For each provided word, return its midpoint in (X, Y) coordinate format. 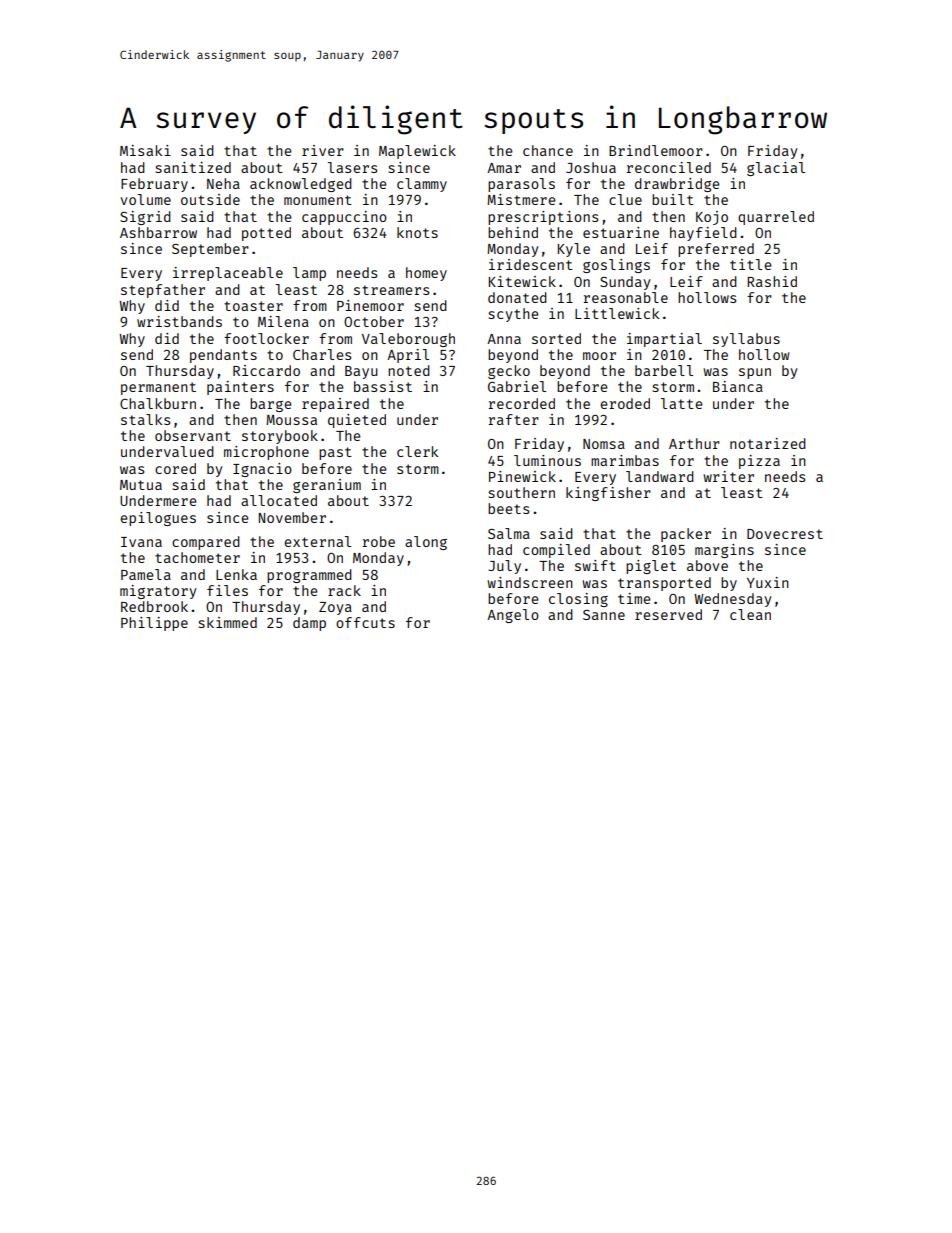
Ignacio (262, 470)
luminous (547, 460)
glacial (776, 169)
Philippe (154, 624)
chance (548, 150)
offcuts (365, 622)
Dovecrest (785, 534)
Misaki (145, 150)
